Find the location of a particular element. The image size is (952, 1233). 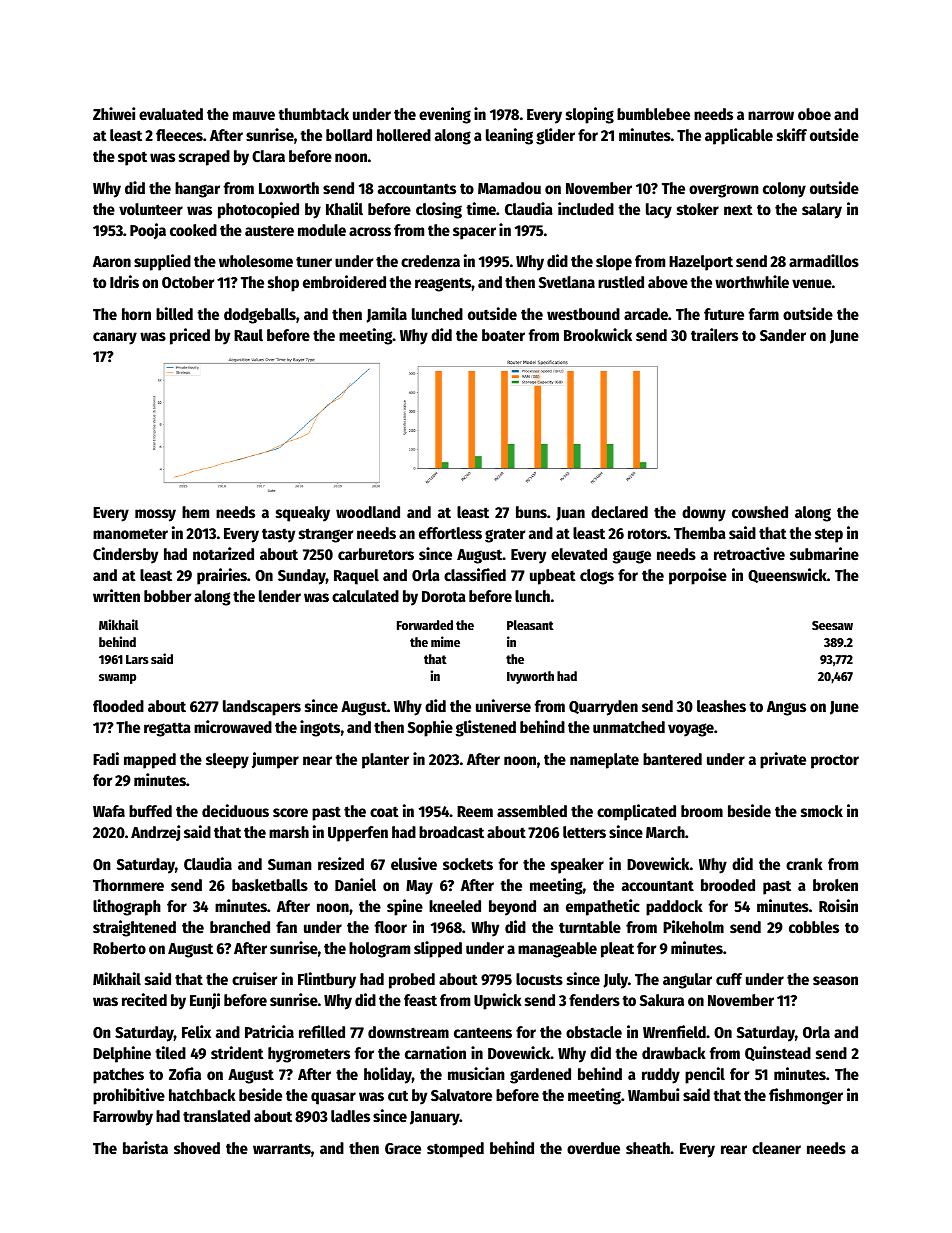

stomped is located at coordinates (455, 1150).
